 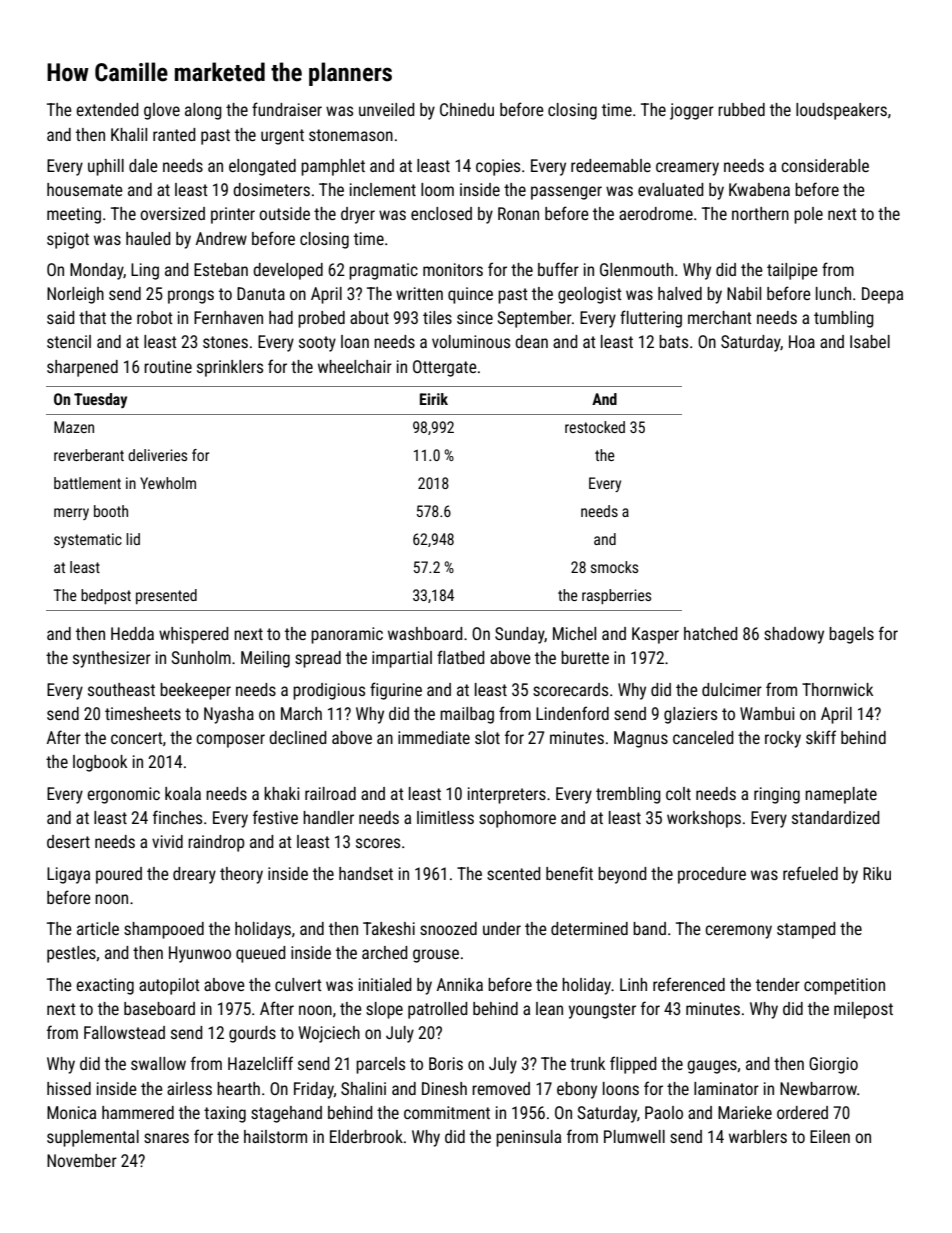 What do you see at coordinates (68, 875) in the screenshot?
I see `Ligaya` at bounding box center [68, 875].
